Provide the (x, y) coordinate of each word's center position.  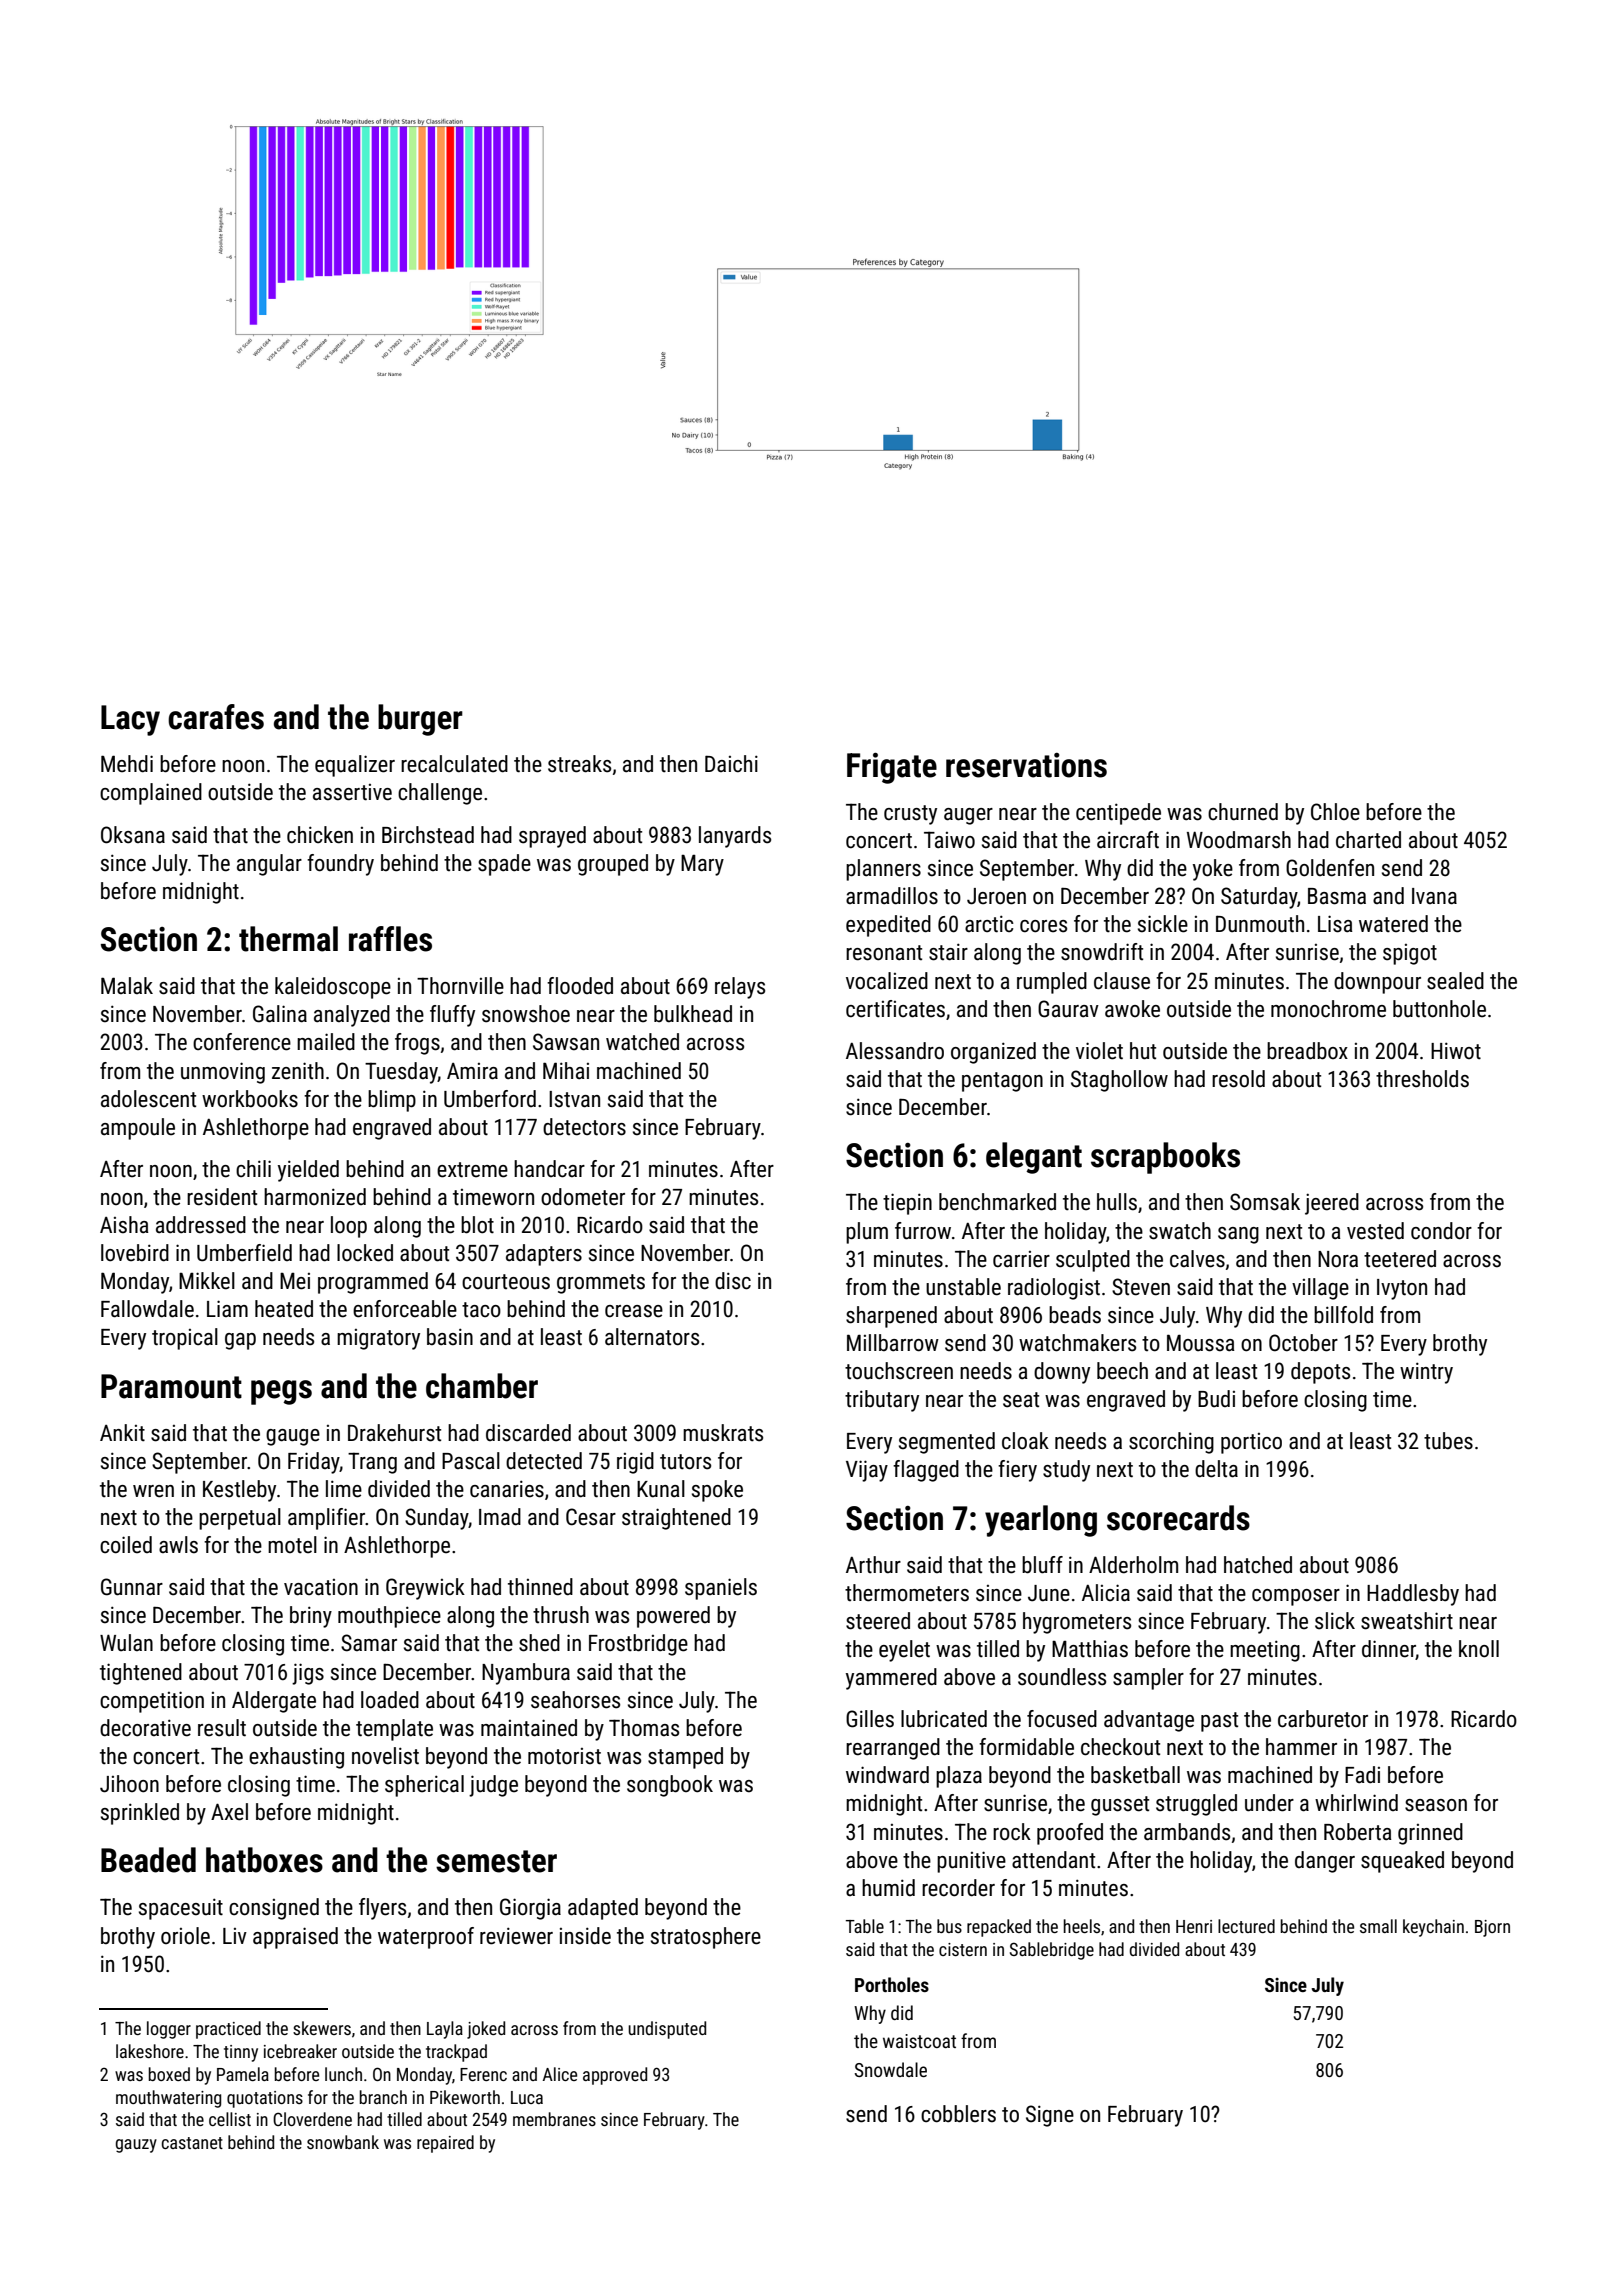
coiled (126, 1545)
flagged (926, 1471)
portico (1251, 1443)
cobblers (958, 2114)
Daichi (731, 764)
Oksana (133, 835)
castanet (192, 2143)
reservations (1026, 765)
